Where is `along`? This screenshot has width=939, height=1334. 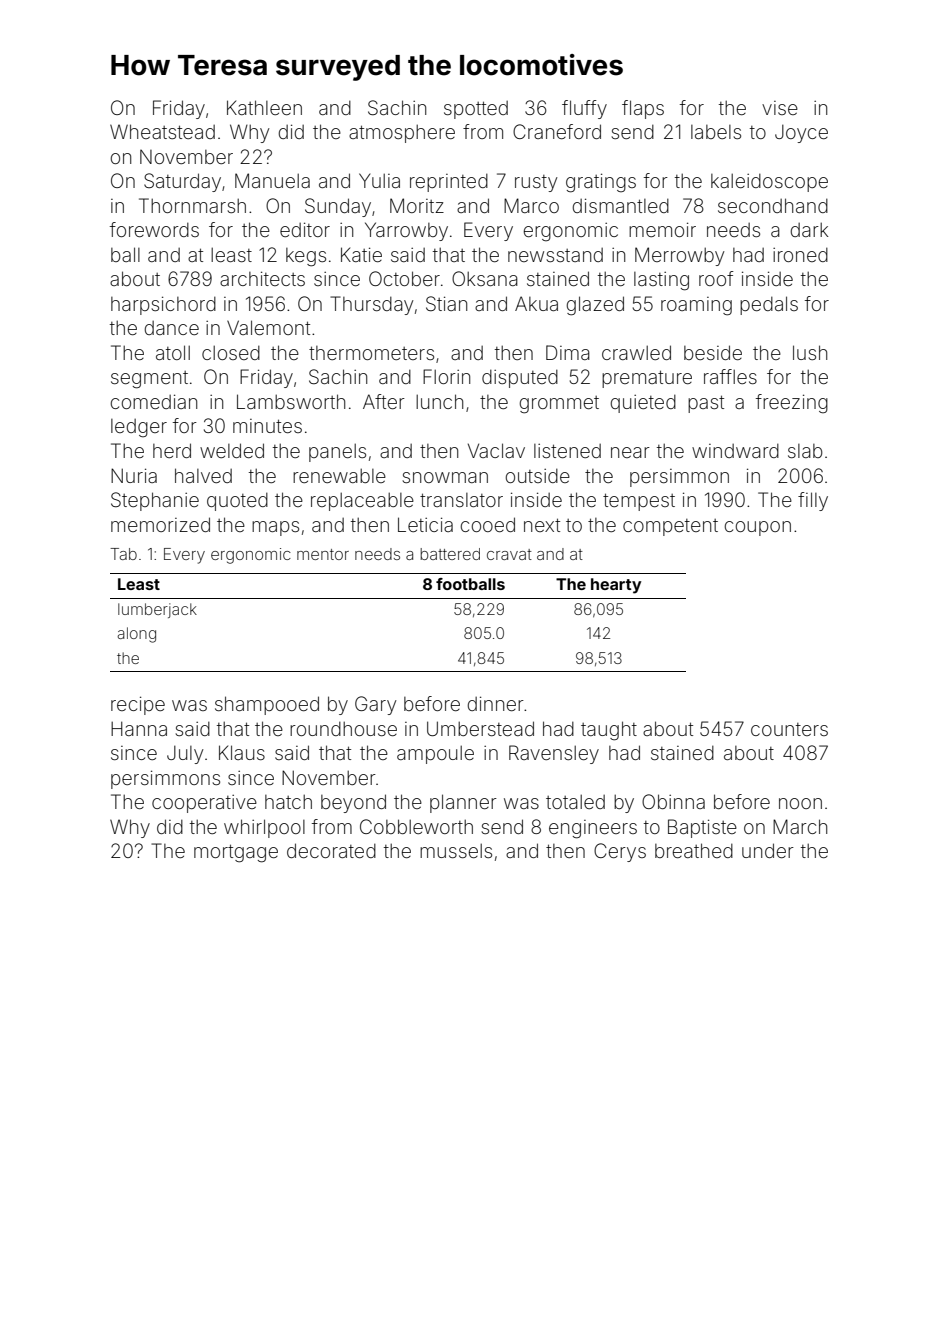
along is located at coordinates (136, 635).
